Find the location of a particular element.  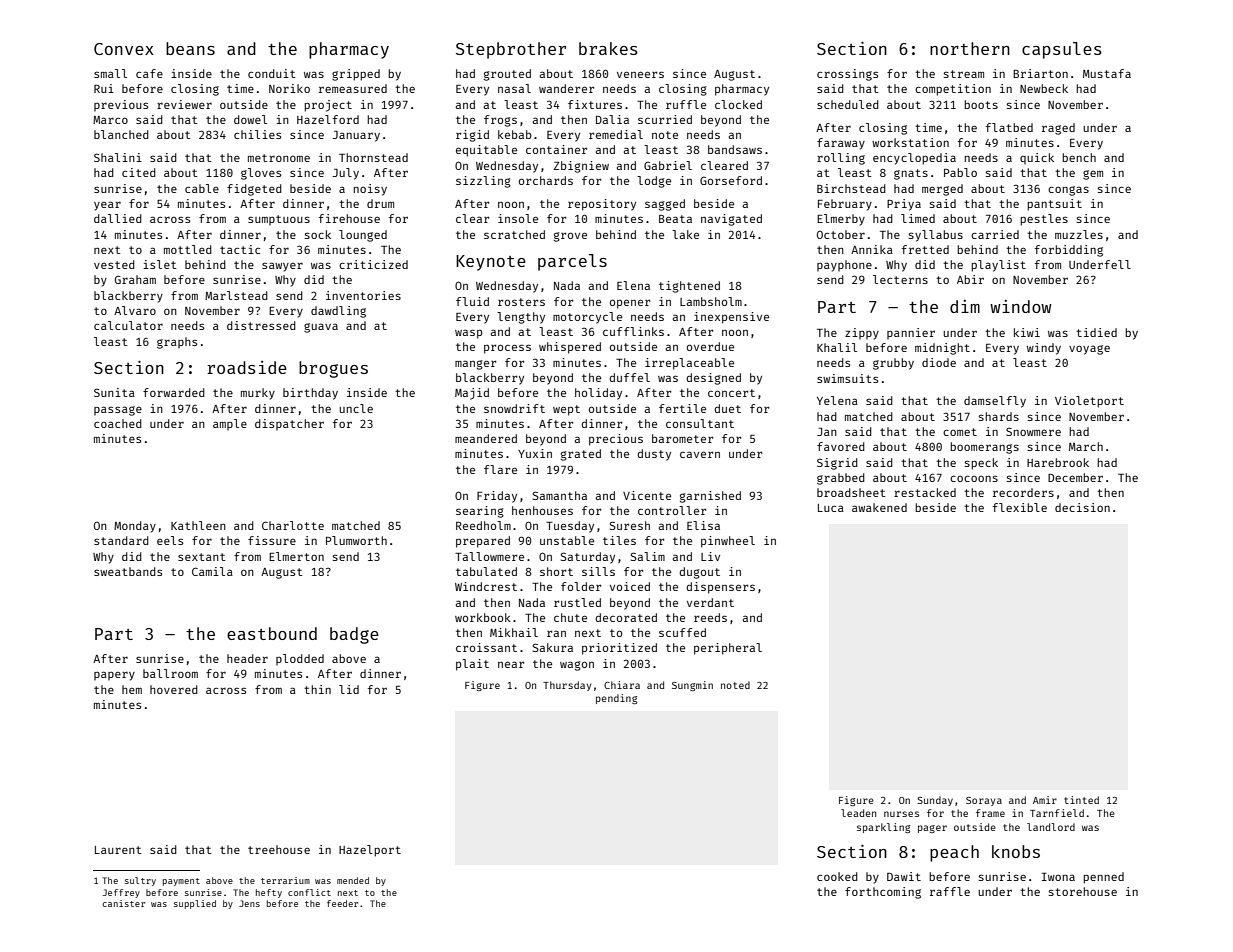

Hazelport is located at coordinates (370, 851).
